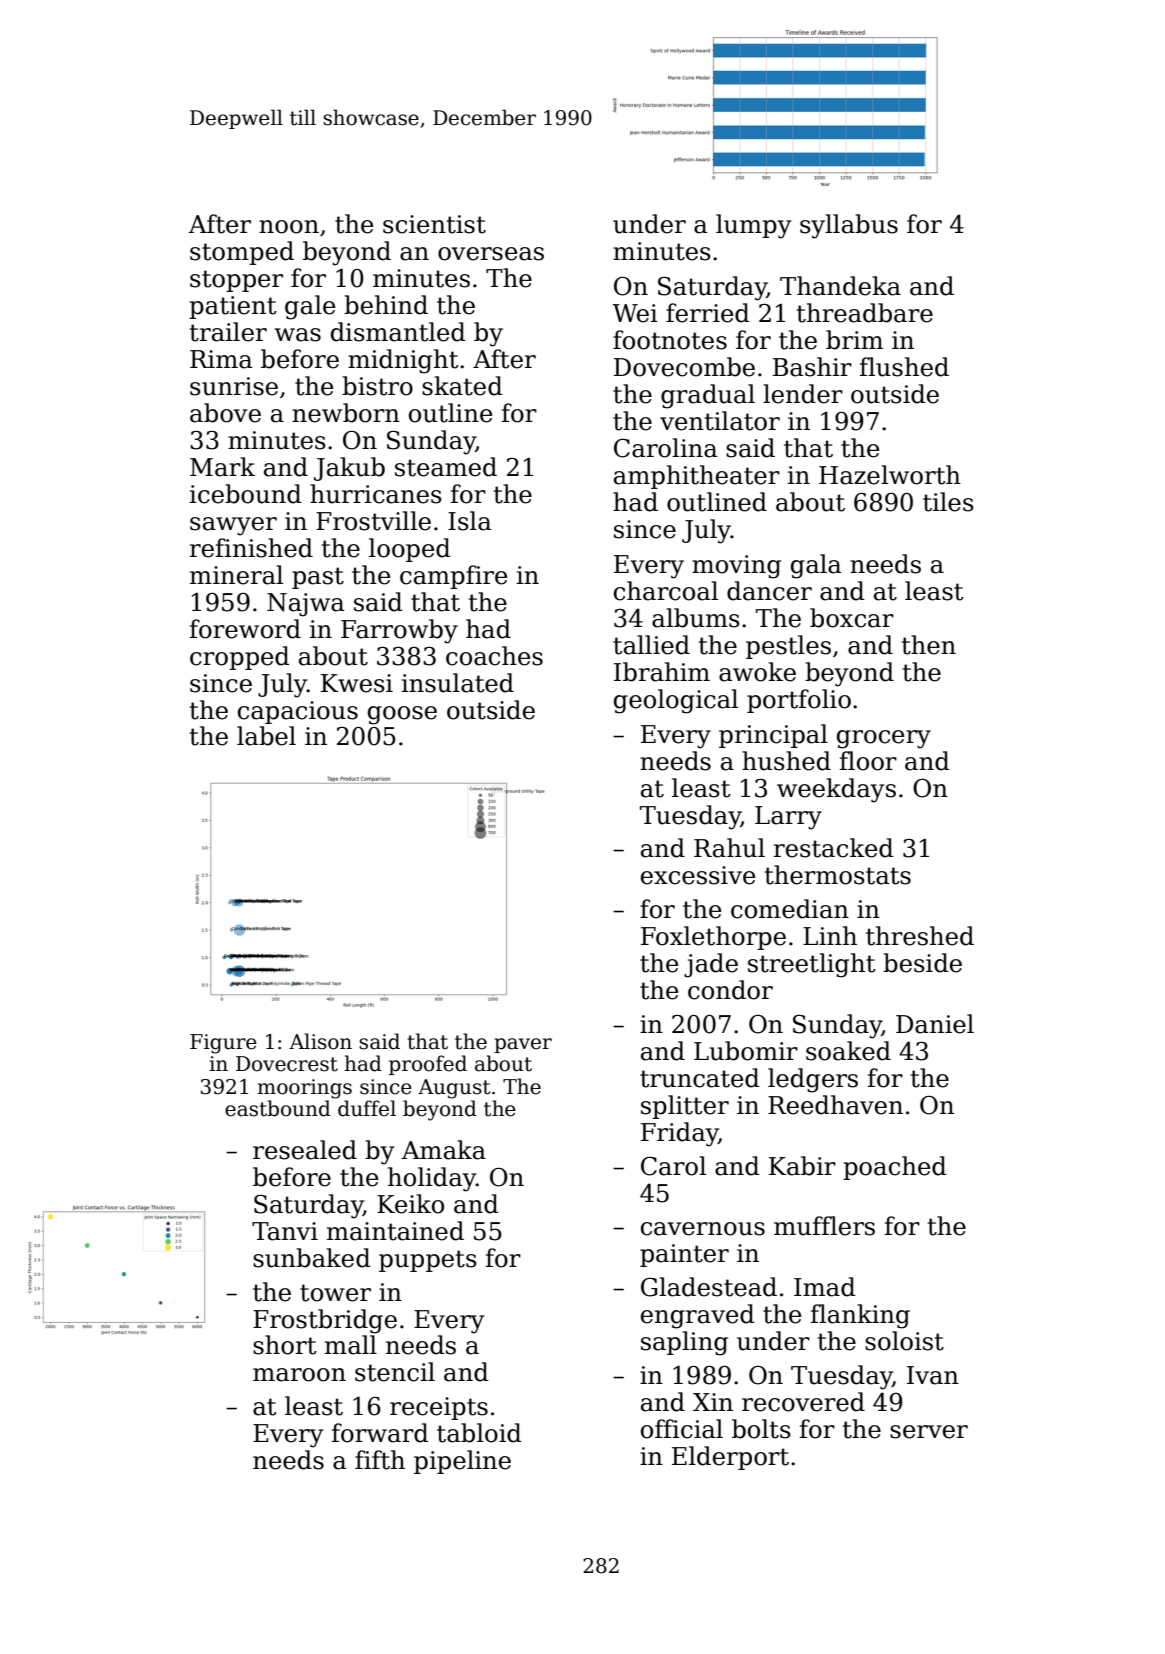 This page has height=1654, width=1165. Describe the element at coordinates (753, 226) in the page. I see `lumpy` at that location.
